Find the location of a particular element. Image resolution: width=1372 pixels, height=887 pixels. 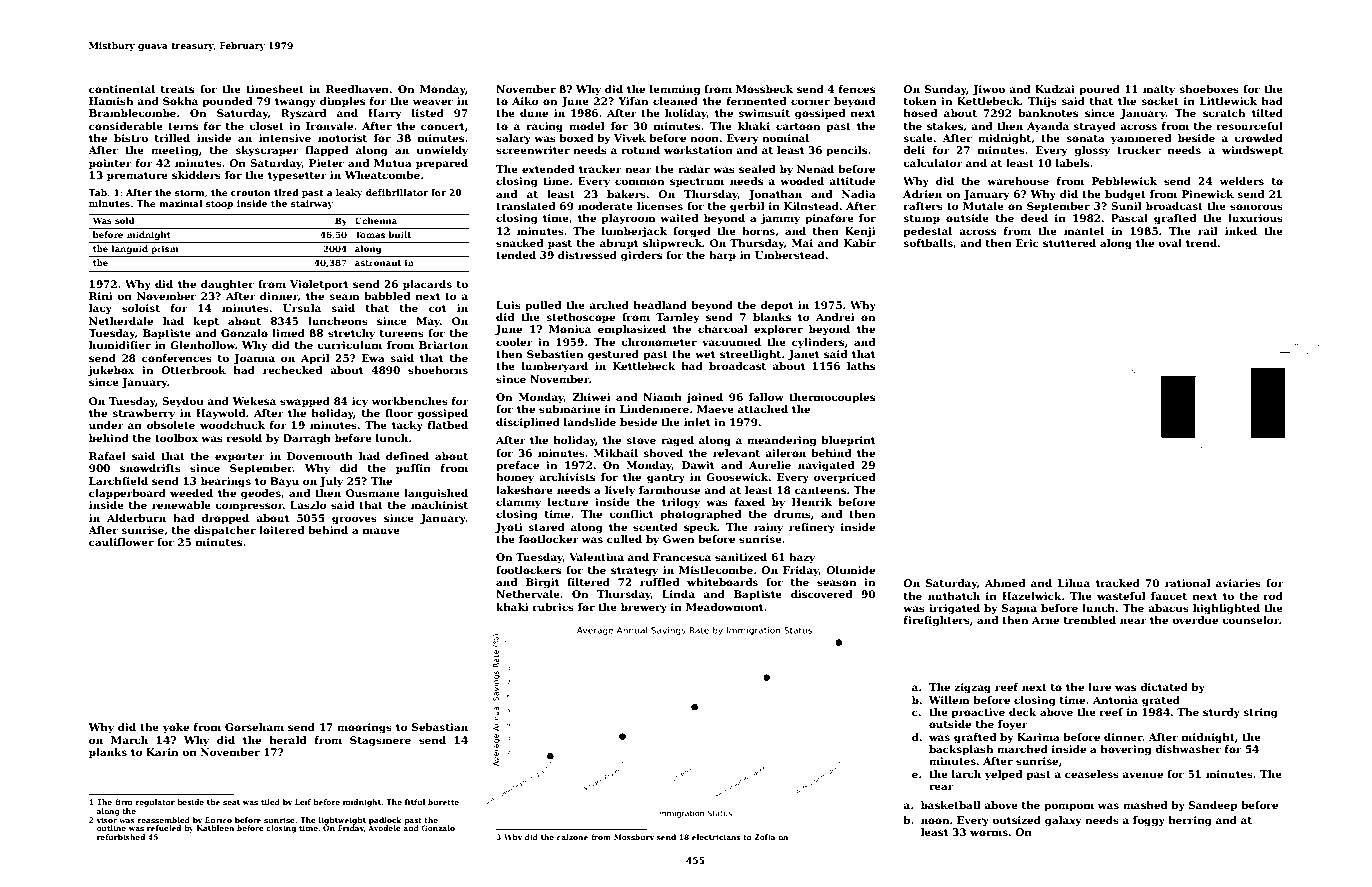

rational is located at coordinates (1188, 583).
